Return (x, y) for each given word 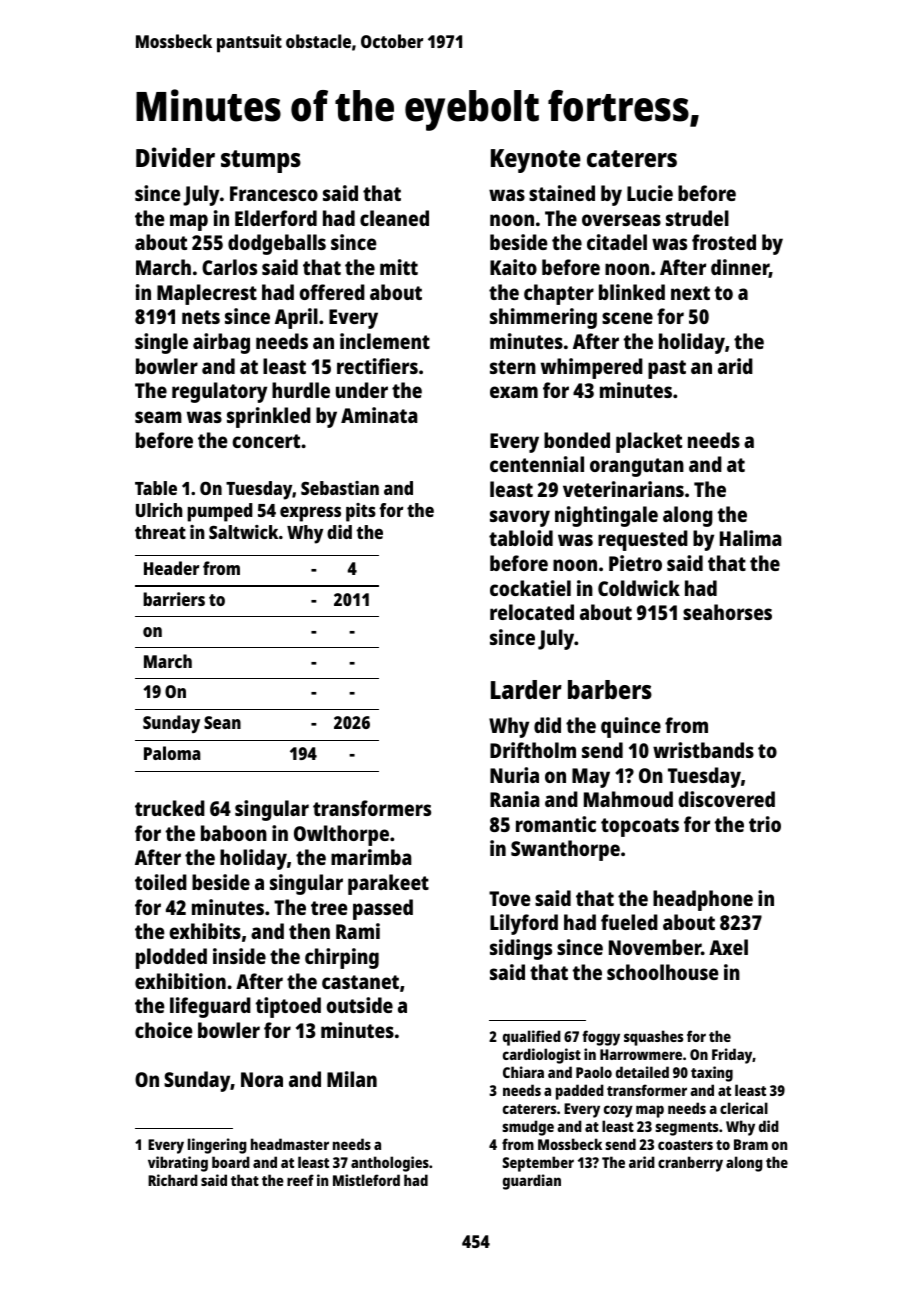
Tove (510, 898)
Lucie (650, 193)
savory (520, 518)
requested (643, 540)
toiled (161, 882)
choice (164, 1030)
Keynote (536, 161)
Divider (175, 157)
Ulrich (159, 510)
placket (649, 442)
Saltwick (243, 532)
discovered (726, 799)
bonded (577, 440)
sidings (521, 949)
